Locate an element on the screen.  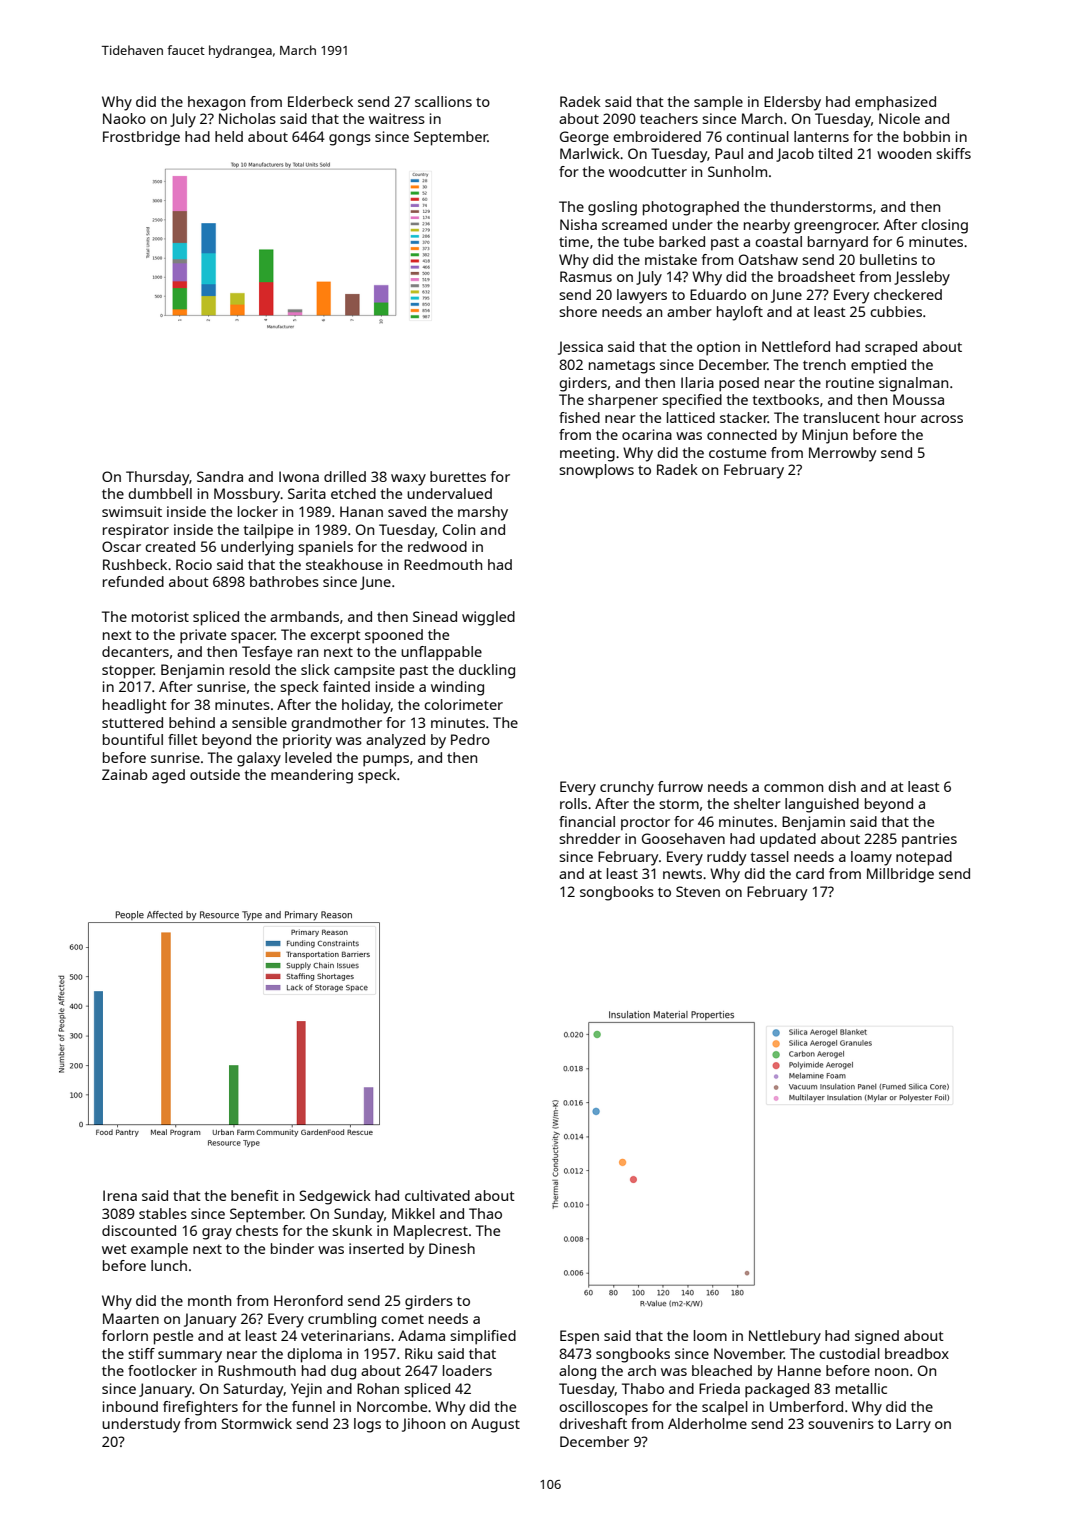
Millbridge is located at coordinates (900, 875).
